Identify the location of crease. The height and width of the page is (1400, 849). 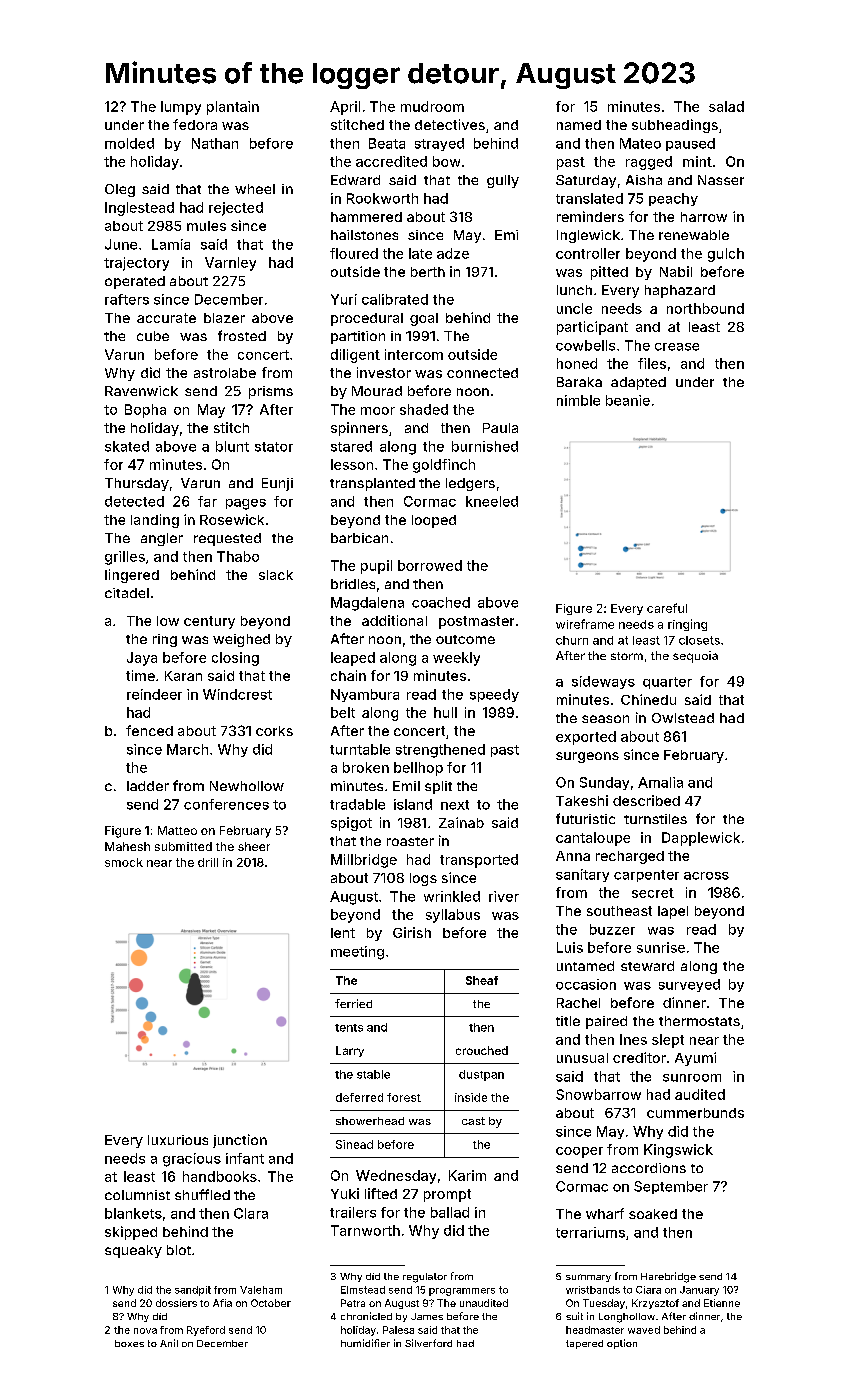
(677, 347).
